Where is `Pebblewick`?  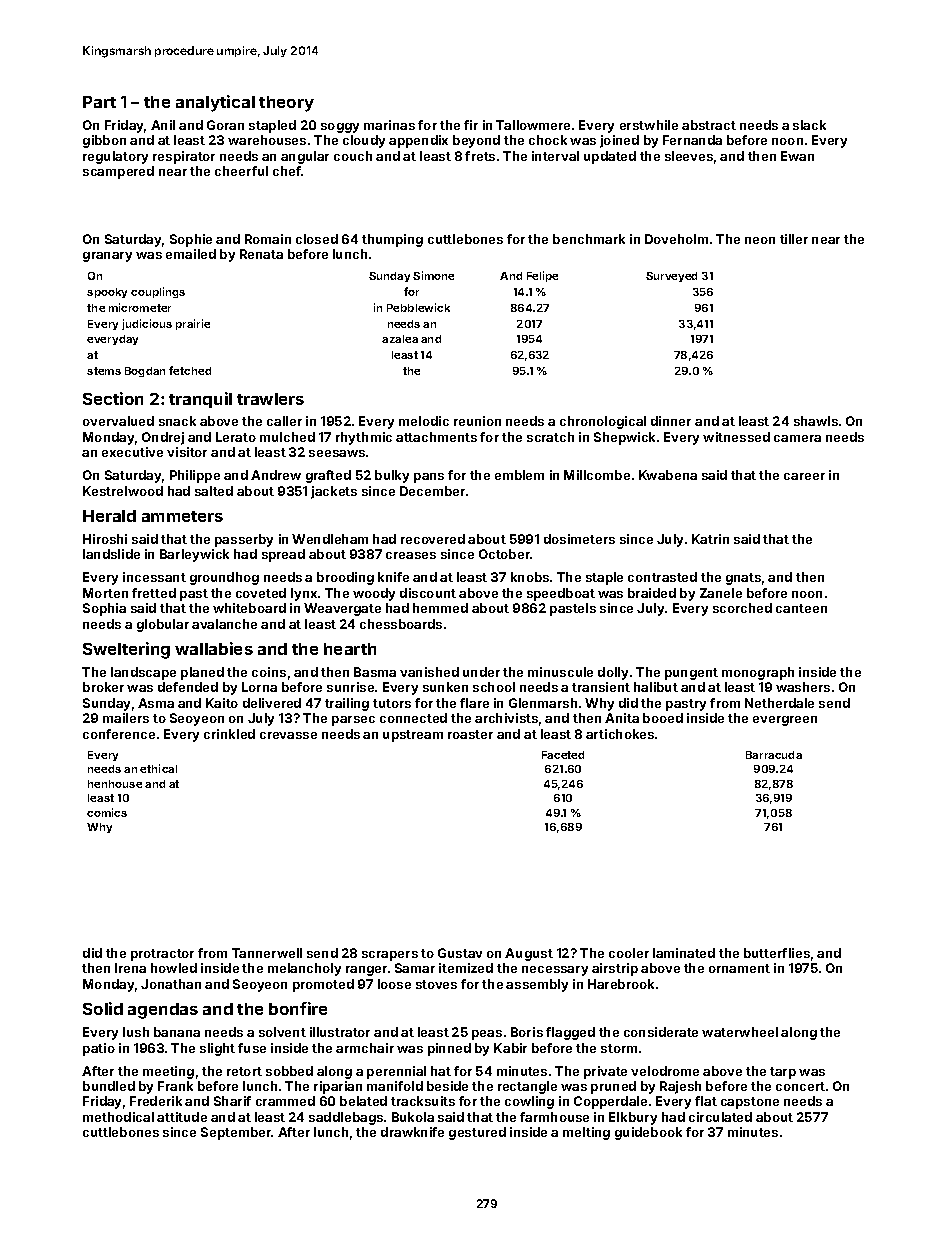 Pebblewick is located at coordinates (418, 307).
